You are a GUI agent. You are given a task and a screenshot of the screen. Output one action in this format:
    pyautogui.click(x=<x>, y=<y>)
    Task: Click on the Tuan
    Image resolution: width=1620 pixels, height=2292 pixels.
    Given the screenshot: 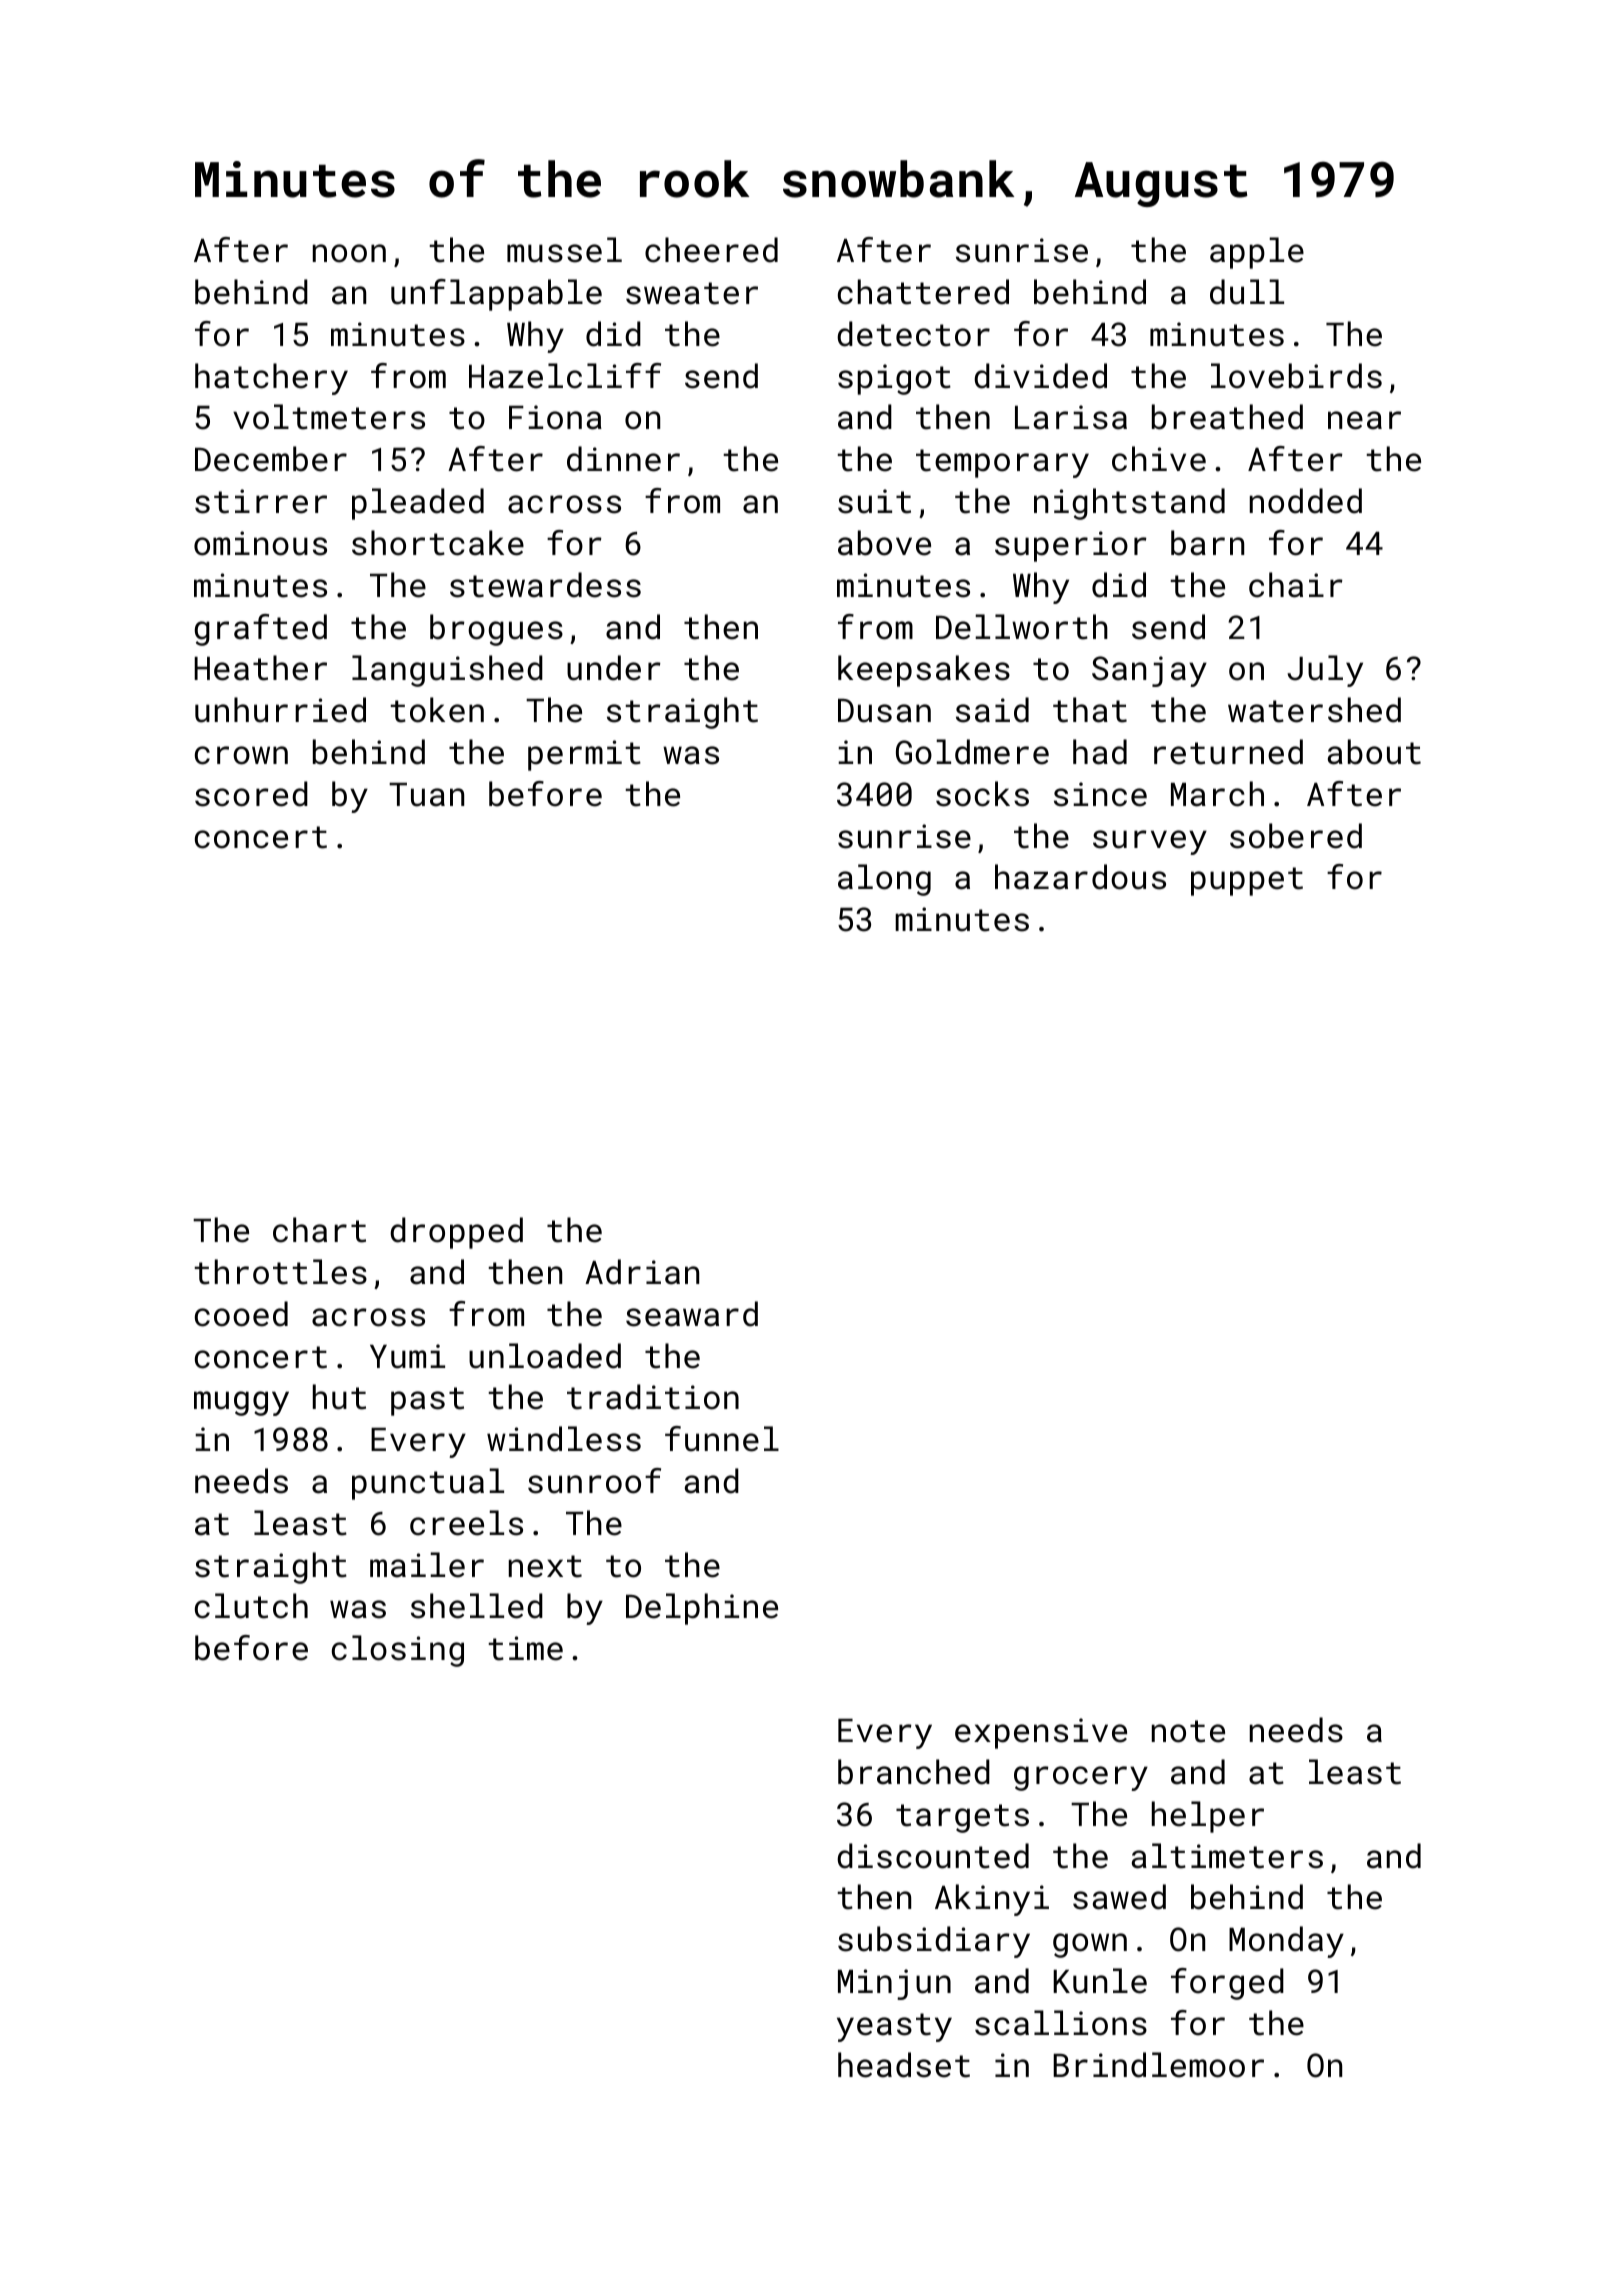 What is the action you would take?
    pyautogui.click(x=426, y=795)
